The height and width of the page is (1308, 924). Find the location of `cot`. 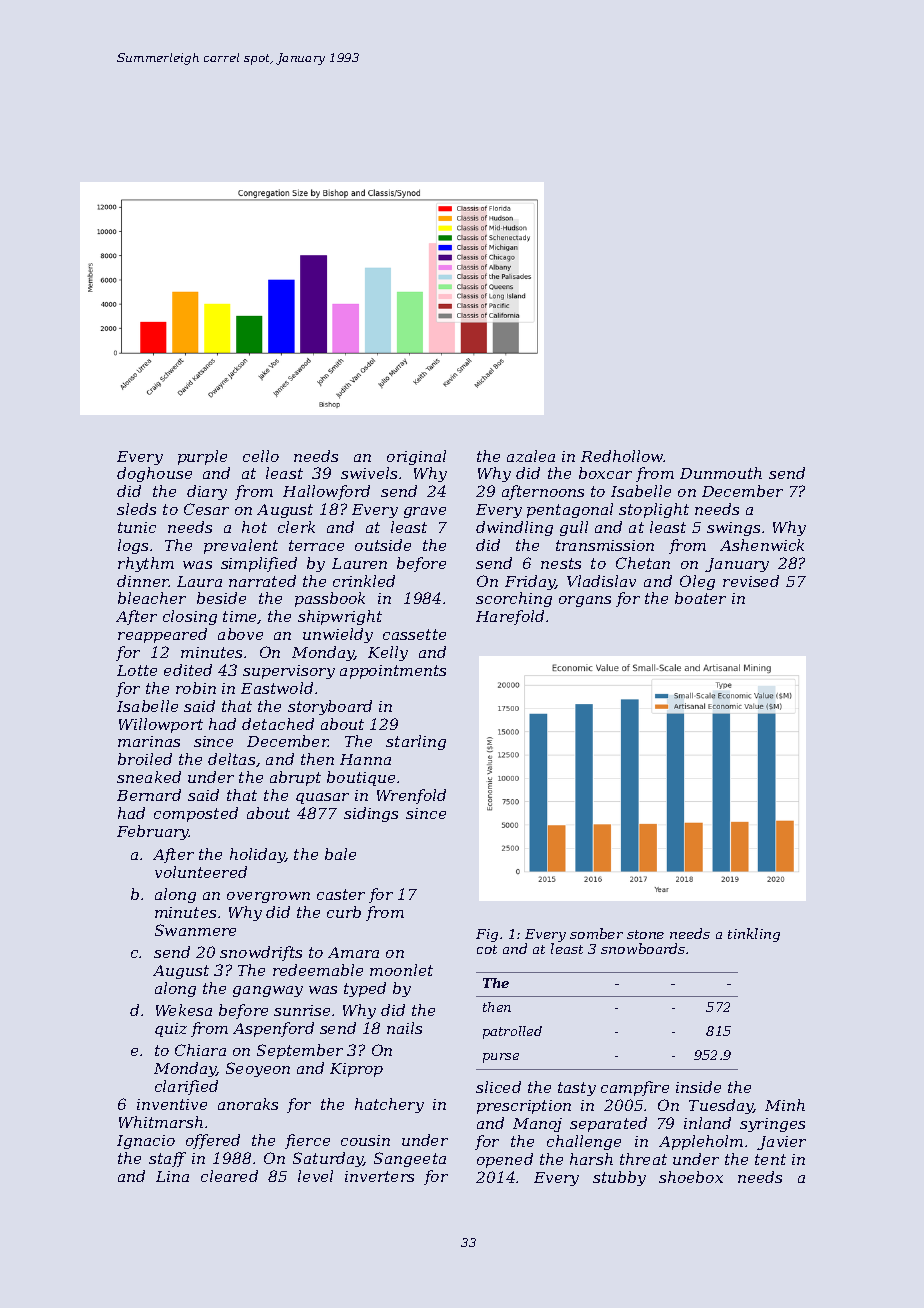

cot is located at coordinates (487, 949).
